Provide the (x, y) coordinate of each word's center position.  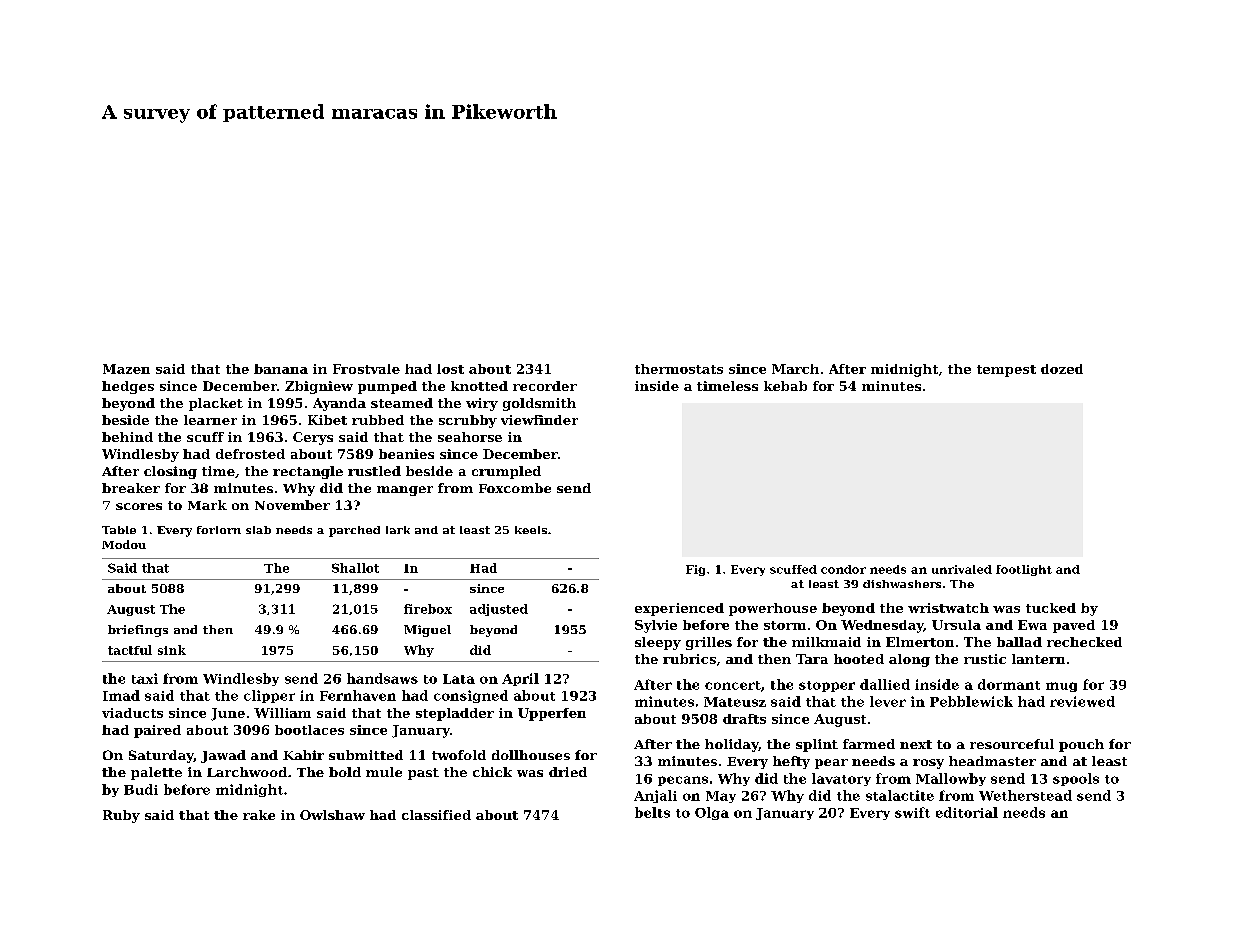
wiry (482, 404)
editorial (967, 812)
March (795, 369)
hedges (128, 387)
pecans (683, 781)
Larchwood (247, 772)
